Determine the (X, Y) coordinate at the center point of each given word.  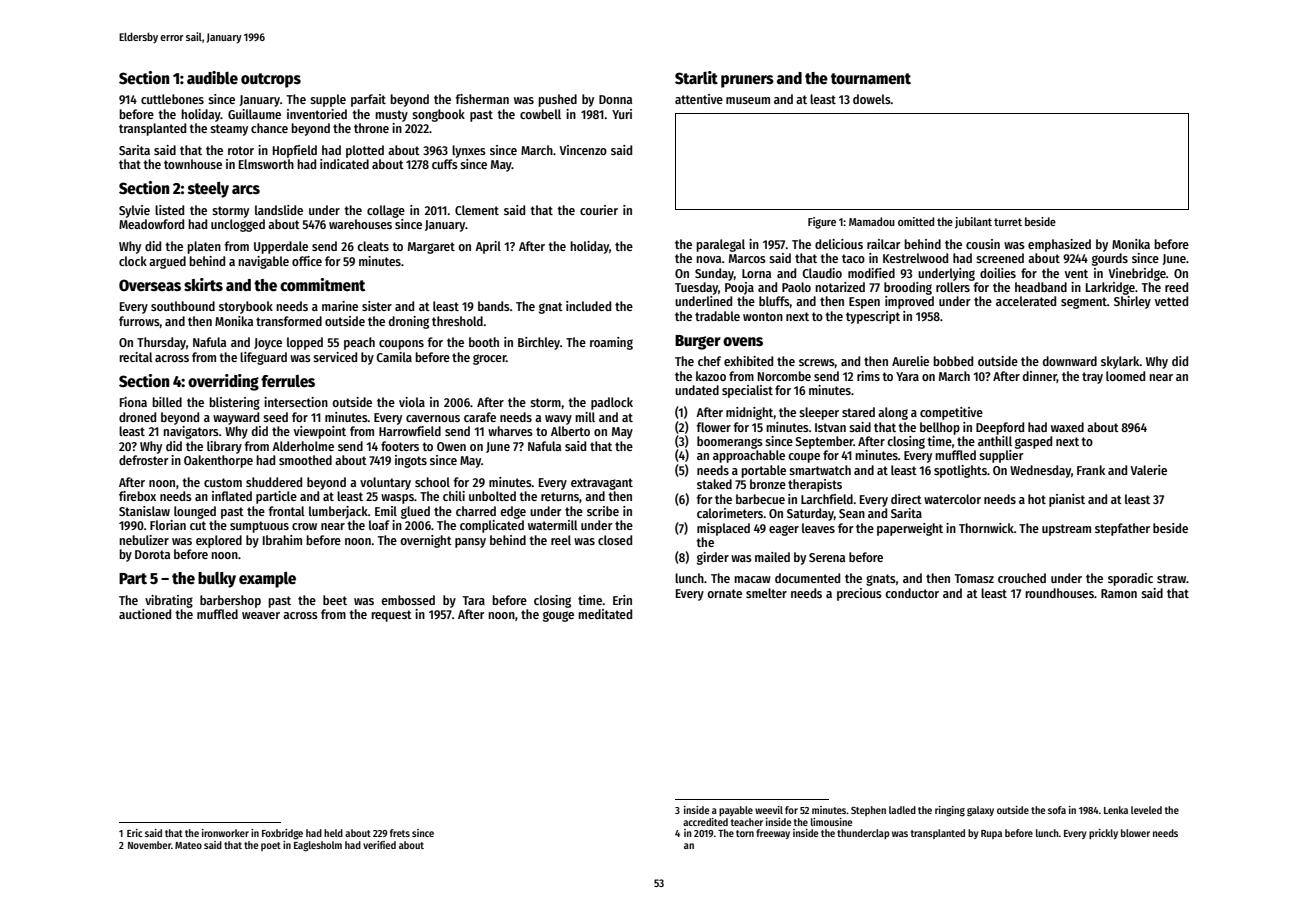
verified (379, 845)
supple (328, 100)
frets (400, 833)
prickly (1103, 834)
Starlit (696, 77)
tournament (871, 78)
